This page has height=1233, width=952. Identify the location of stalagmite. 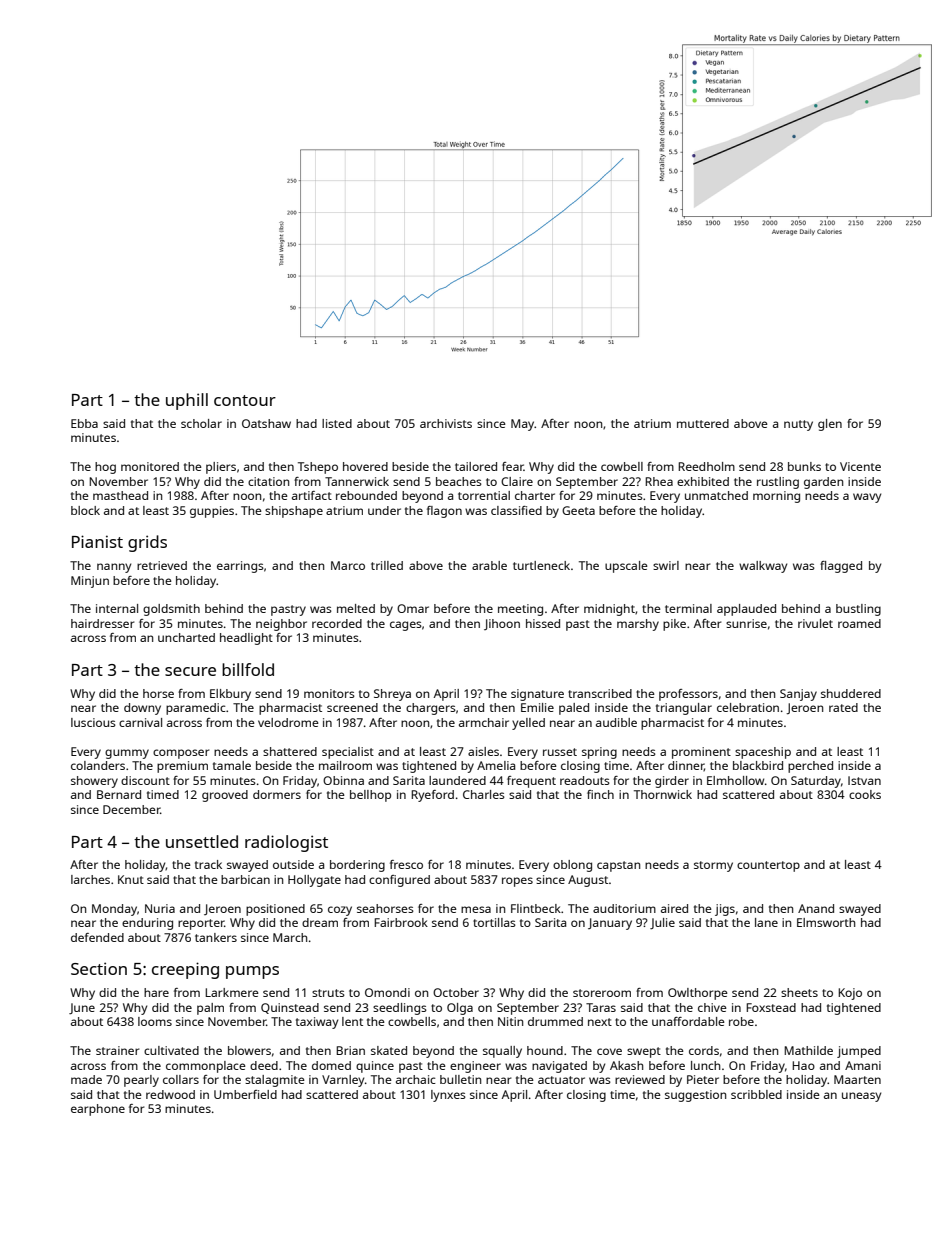
(275, 1081).
